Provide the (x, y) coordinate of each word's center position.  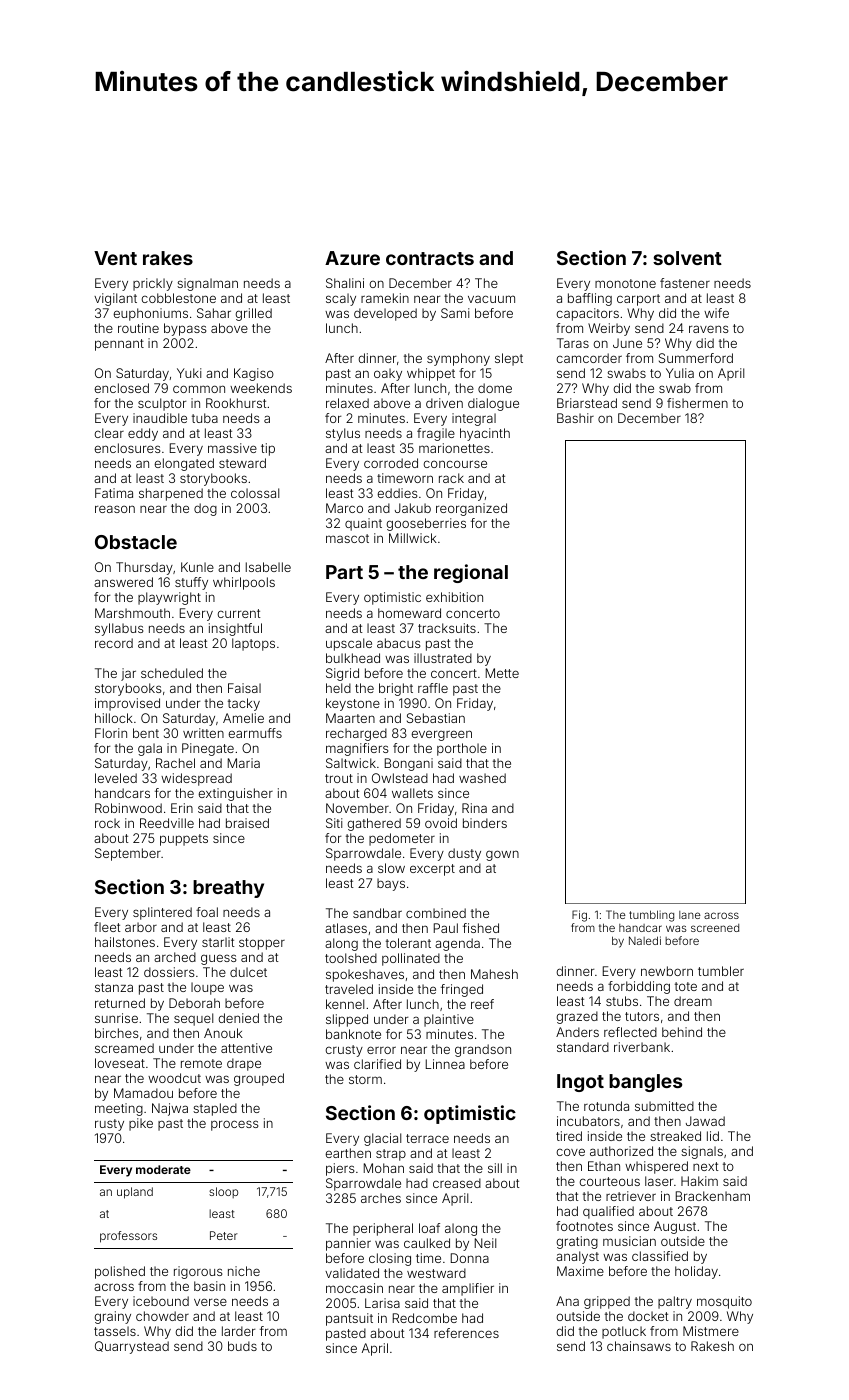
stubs (622, 1001)
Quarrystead (132, 1347)
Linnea (445, 1064)
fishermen (697, 403)
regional (471, 573)
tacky (244, 704)
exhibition (454, 597)
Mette (502, 673)
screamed (124, 1048)
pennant (119, 345)
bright (396, 689)
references (466, 1333)
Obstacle (136, 542)
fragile (436, 434)
